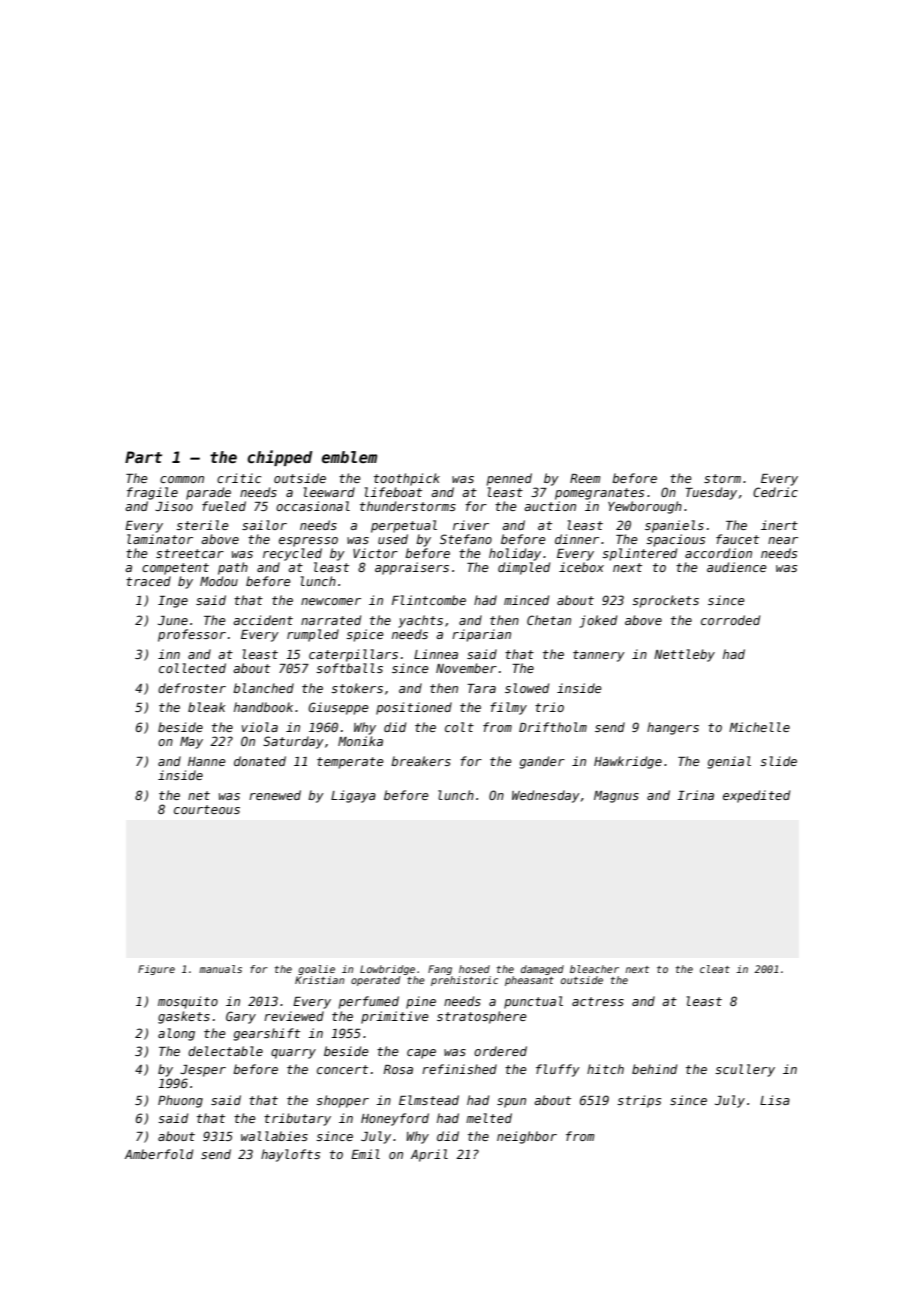  What do you see at coordinates (393, 492) in the image?
I see `lifeboat` at bounding box center [393, 492].
